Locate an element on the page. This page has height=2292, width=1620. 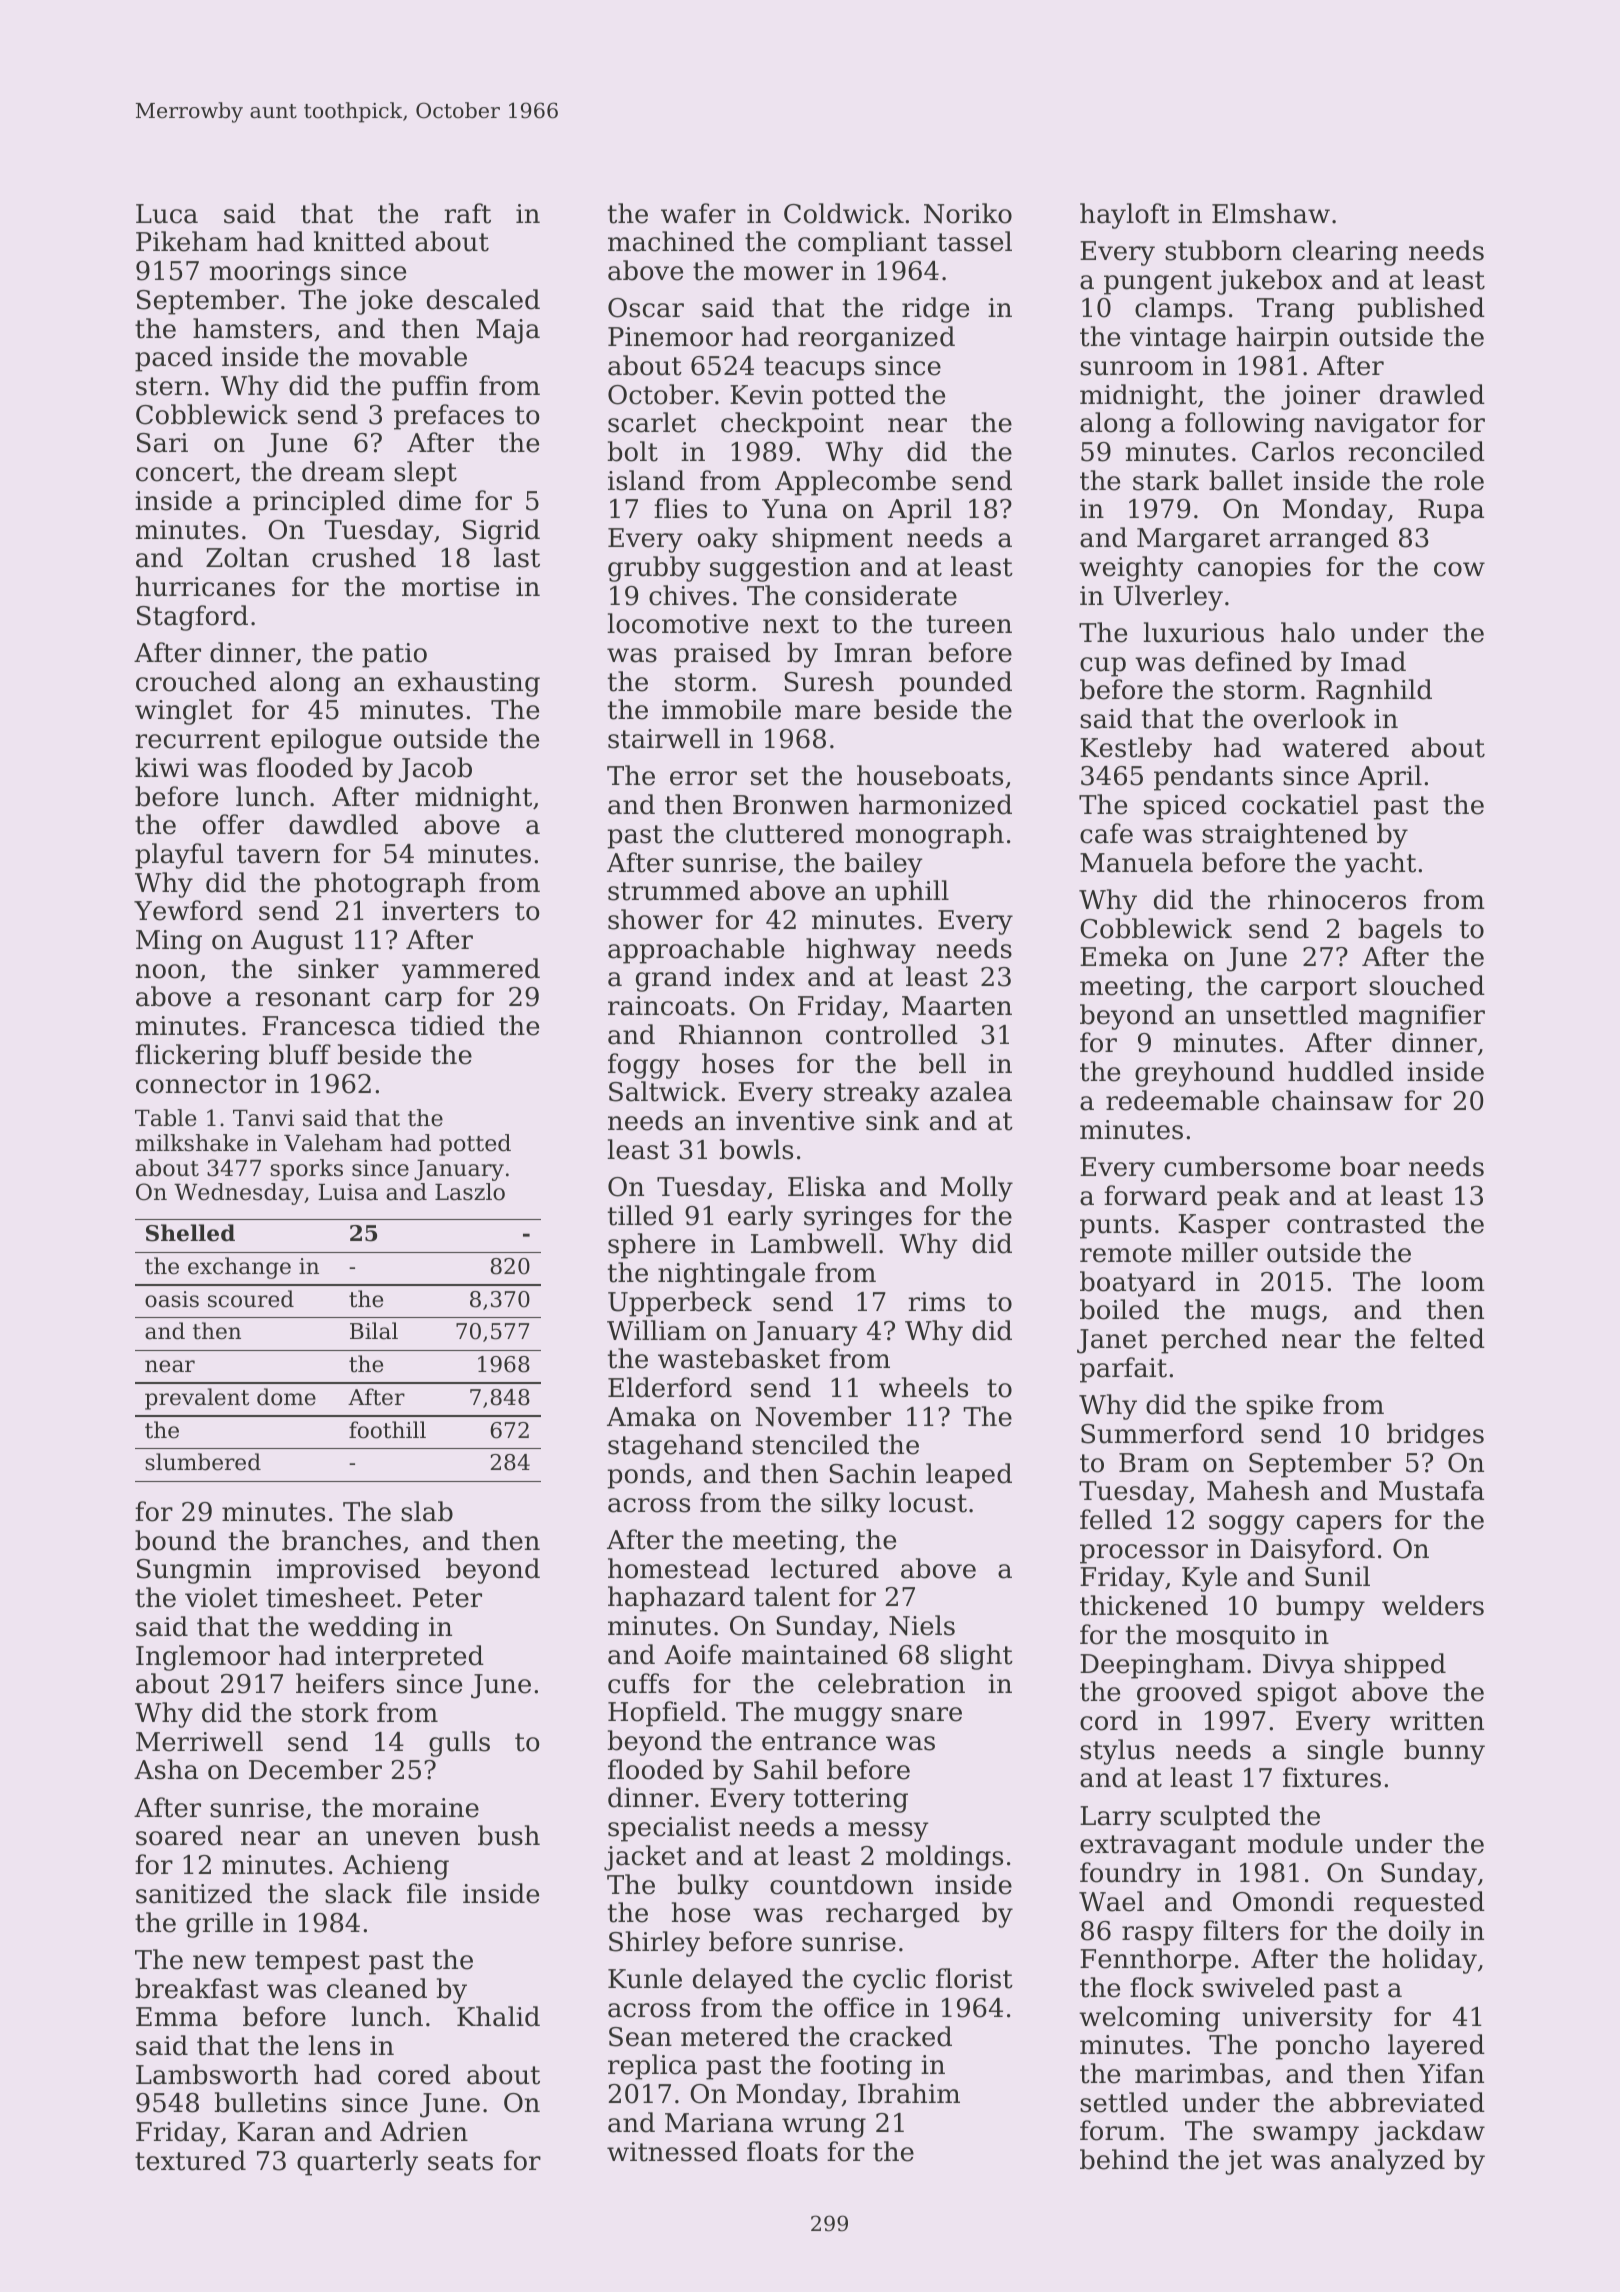
sculpted is located at coordinates (1215, 1818).
